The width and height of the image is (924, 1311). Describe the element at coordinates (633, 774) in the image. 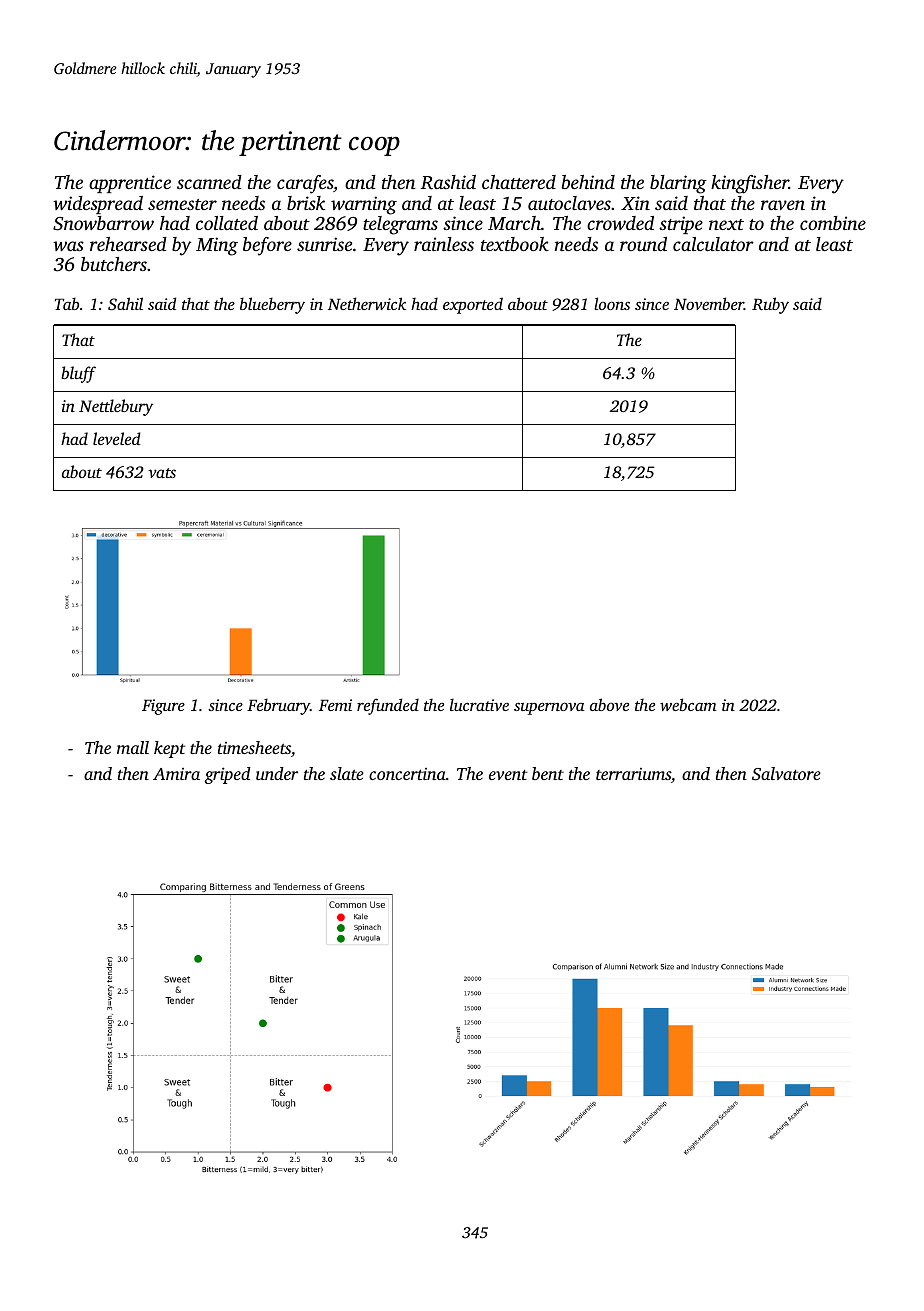

I see `terrariums` at that location.
